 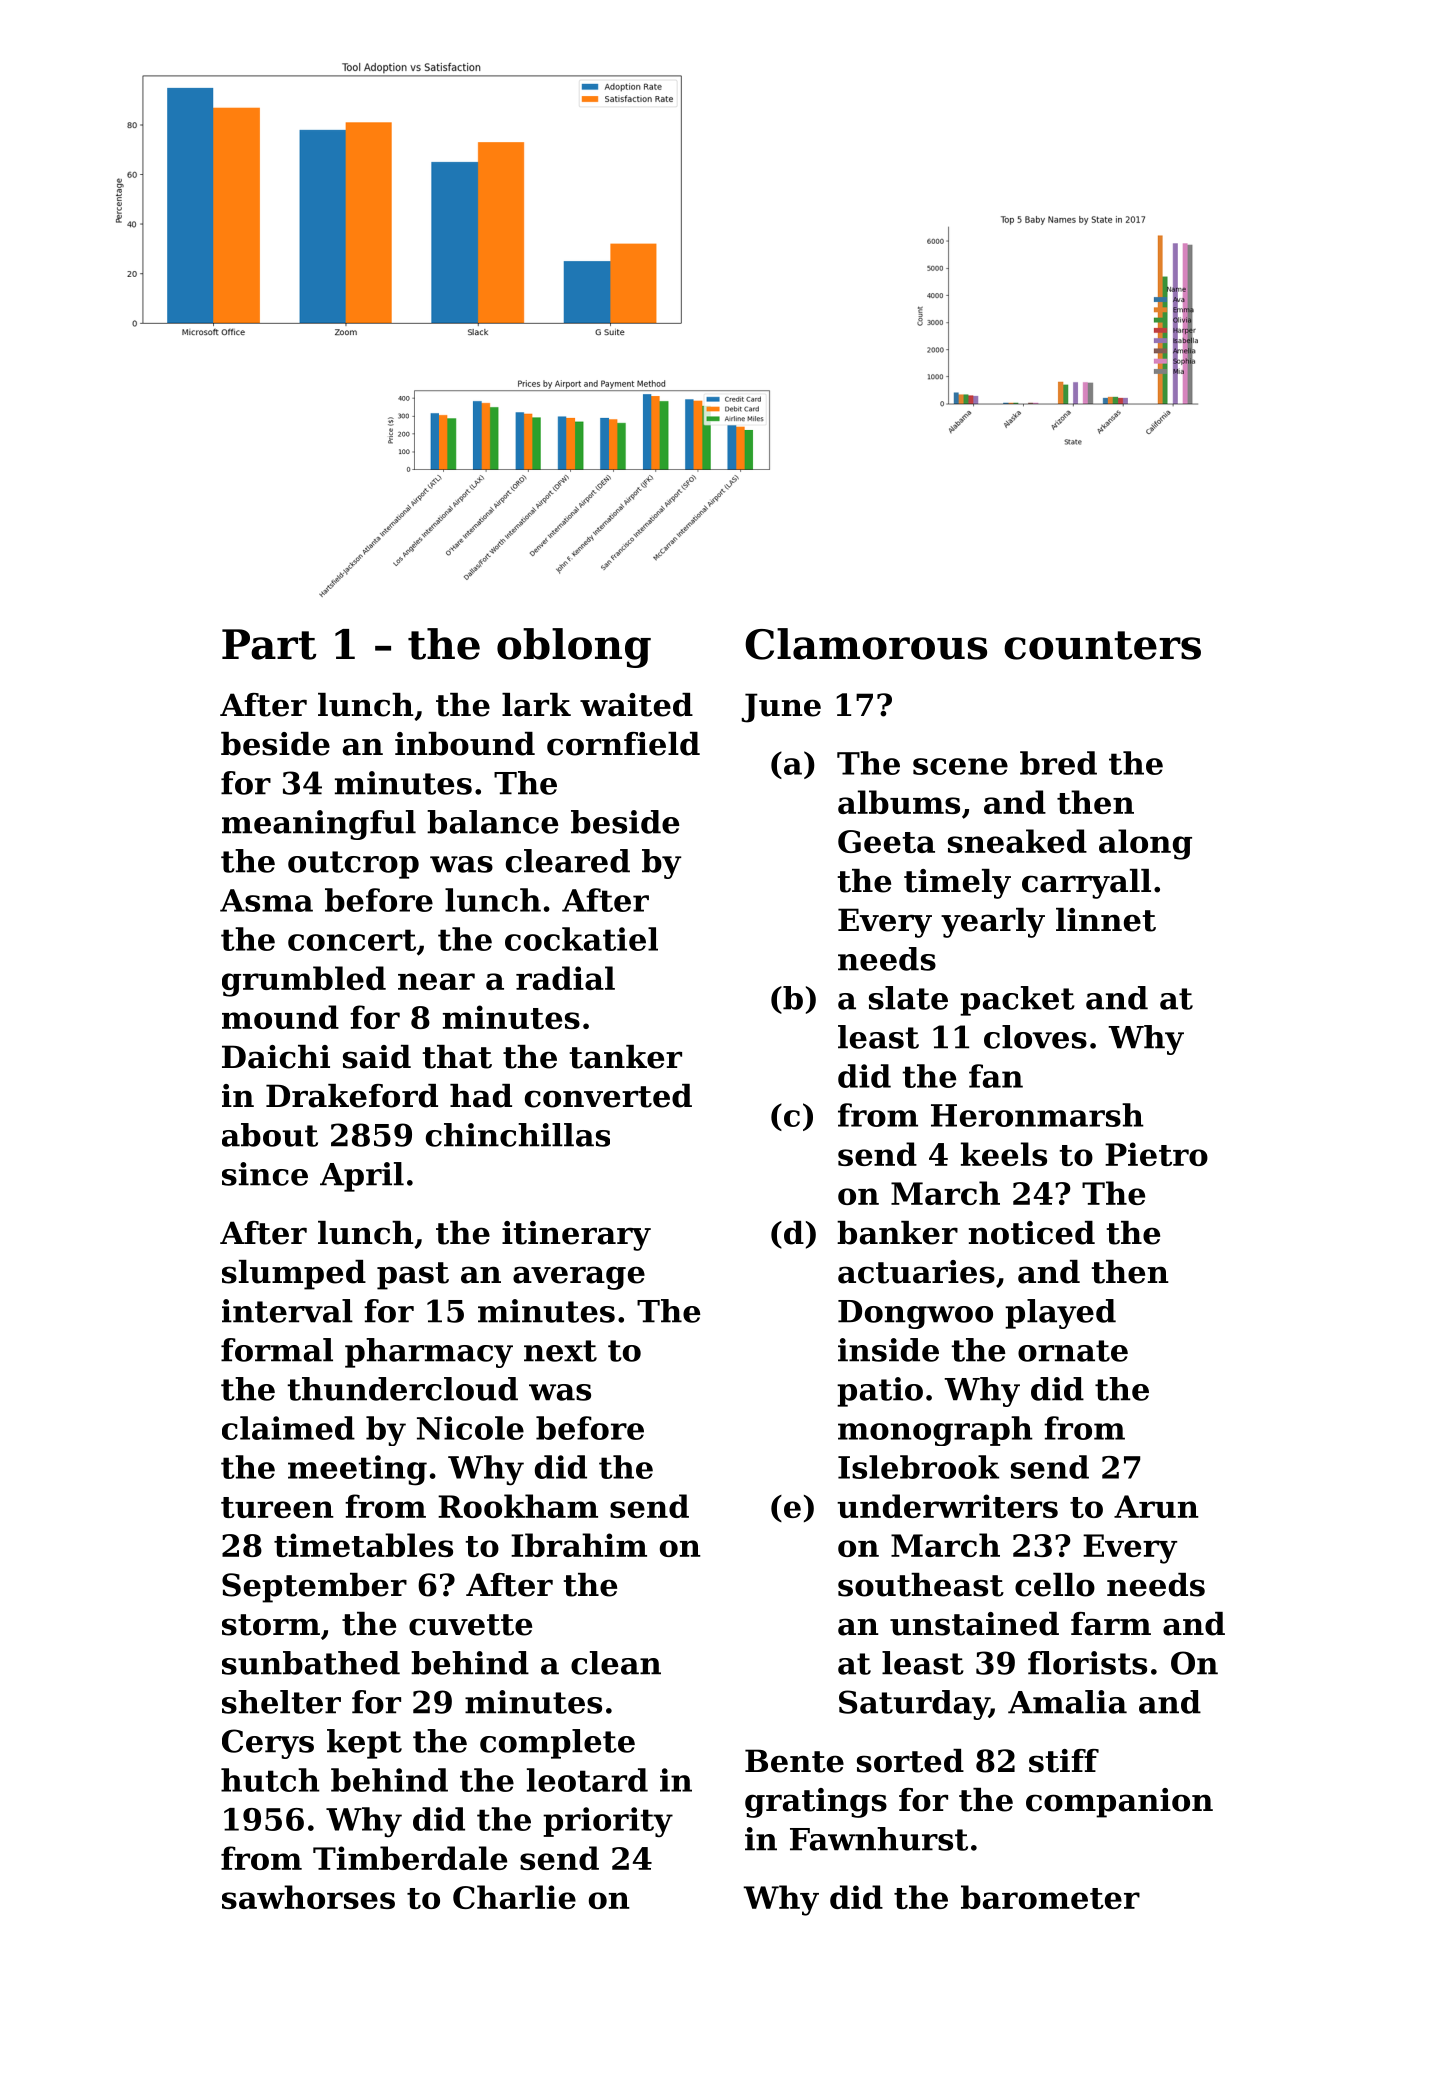 I want to click on kept, so click(x=364, y=1744).
